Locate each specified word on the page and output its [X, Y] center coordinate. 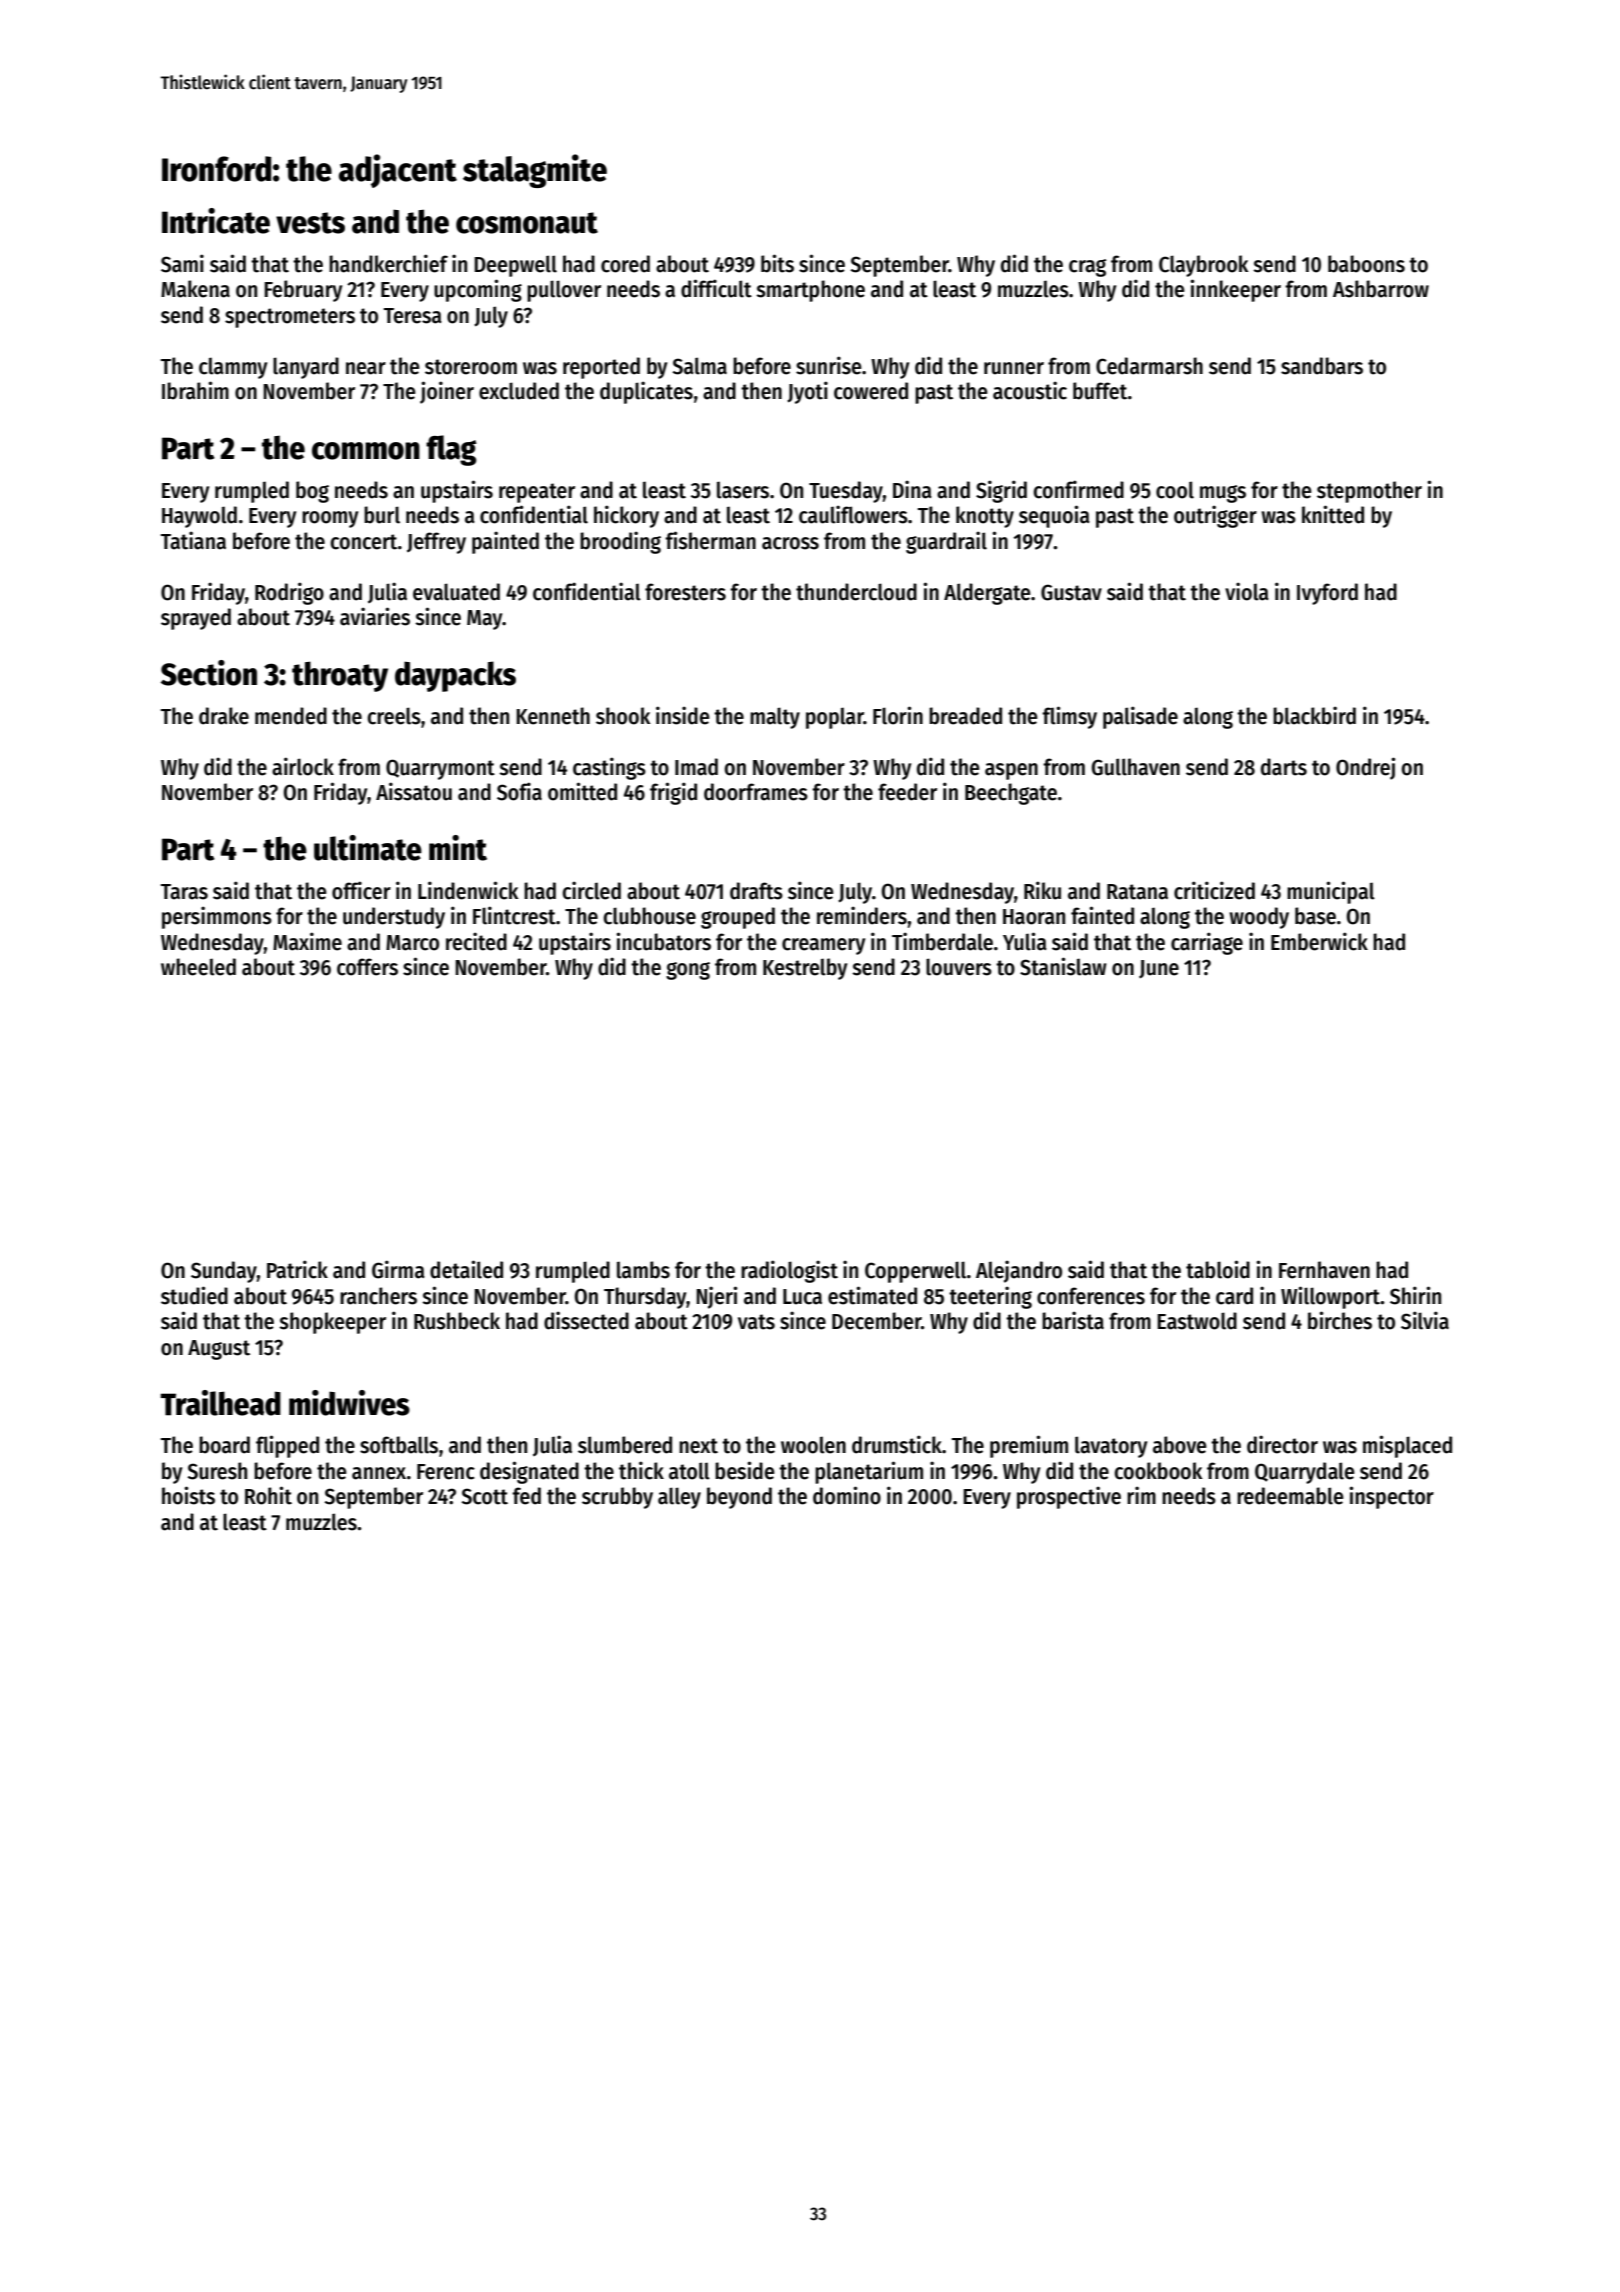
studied [194, 1295]
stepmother [1369, 492]
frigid [673, 793]
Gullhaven [1136, 767]
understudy [394, 918]
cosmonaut [527, 223]
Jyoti [807, 392]
